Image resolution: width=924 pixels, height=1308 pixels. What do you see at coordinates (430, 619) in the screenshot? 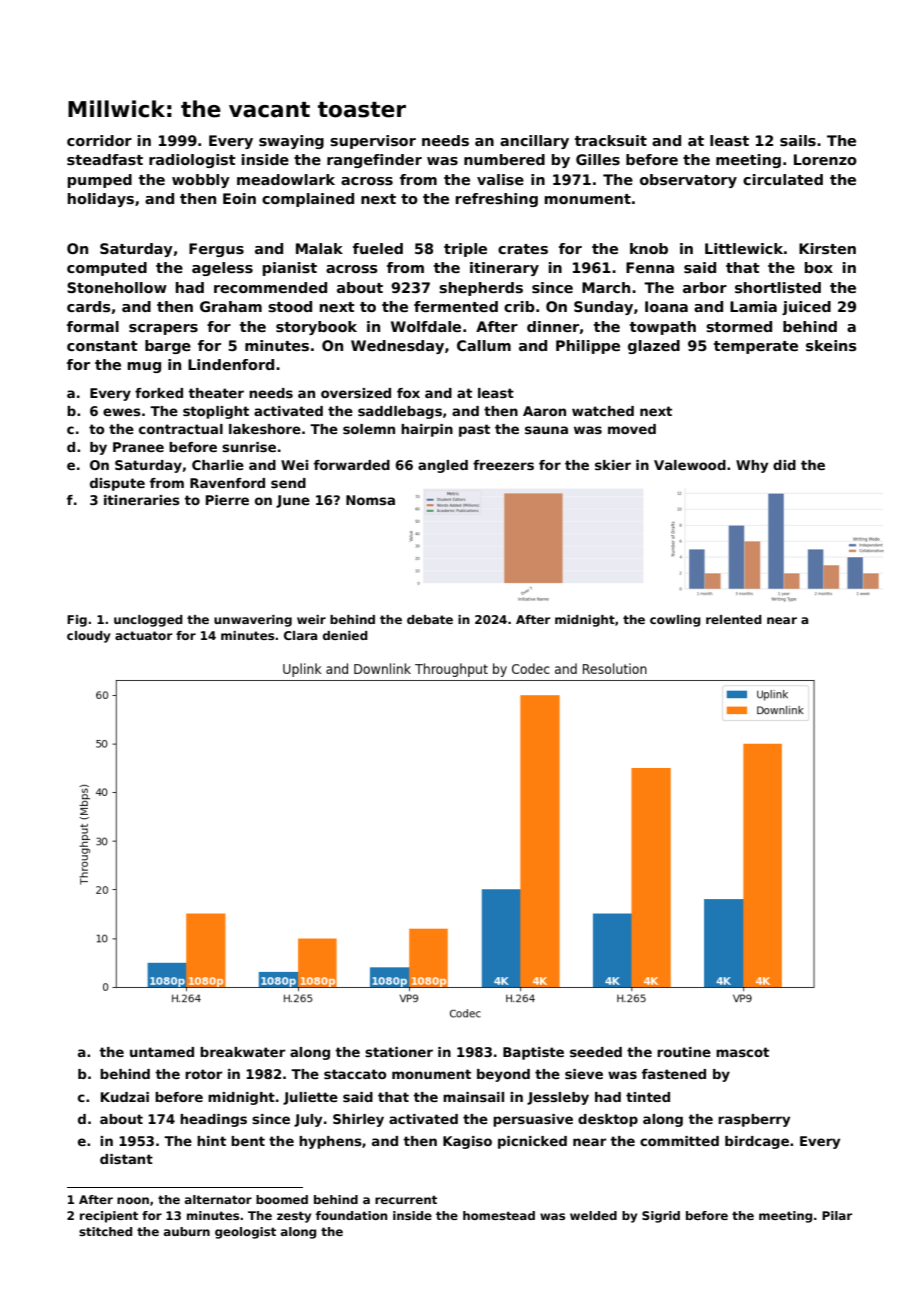
I see `debate` at bounding box center [430, 619].
